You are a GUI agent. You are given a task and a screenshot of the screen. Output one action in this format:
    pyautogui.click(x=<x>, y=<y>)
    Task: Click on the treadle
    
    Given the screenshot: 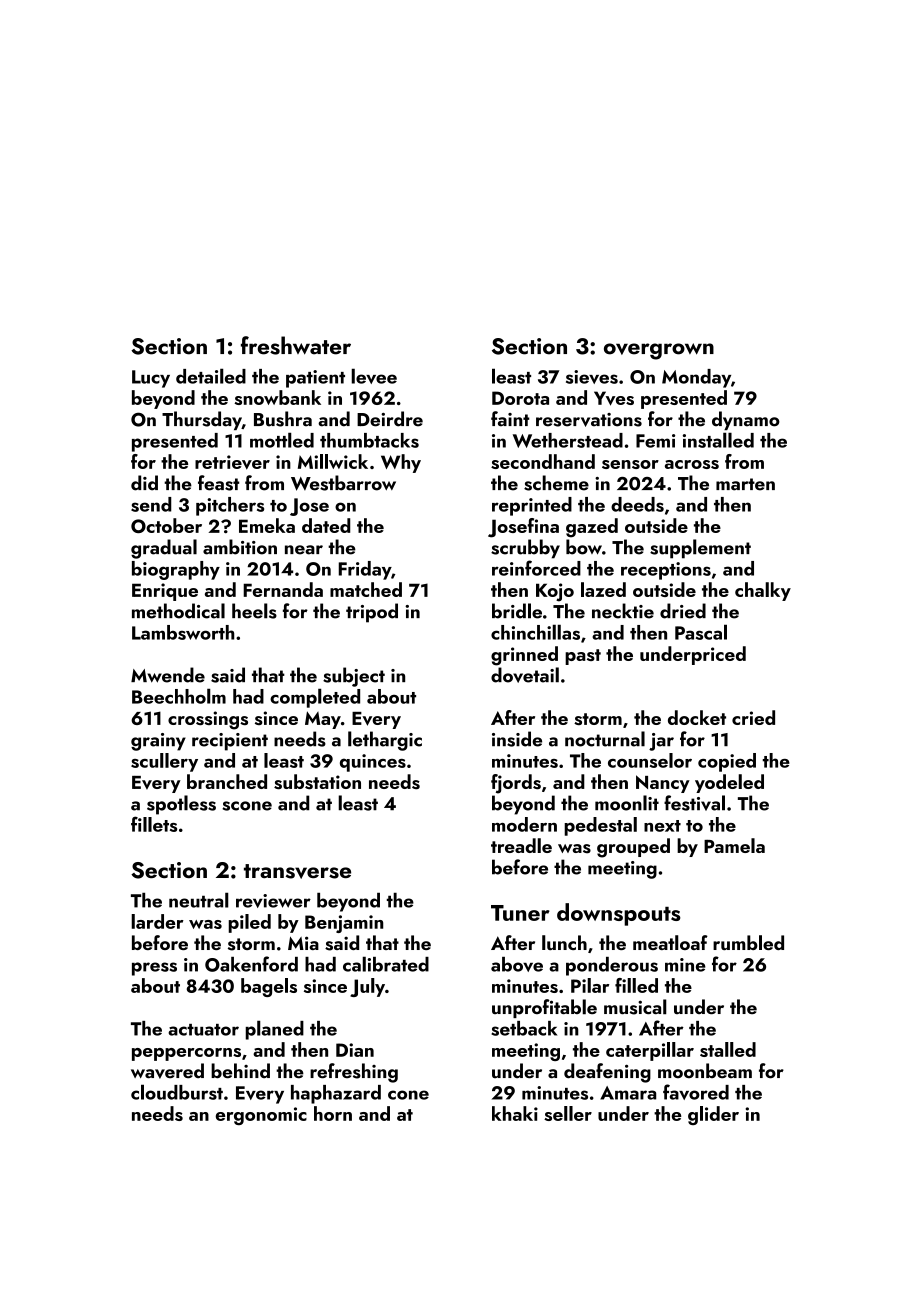 What is the action you would take?
    pyautogui.click(x=521, y=845)
